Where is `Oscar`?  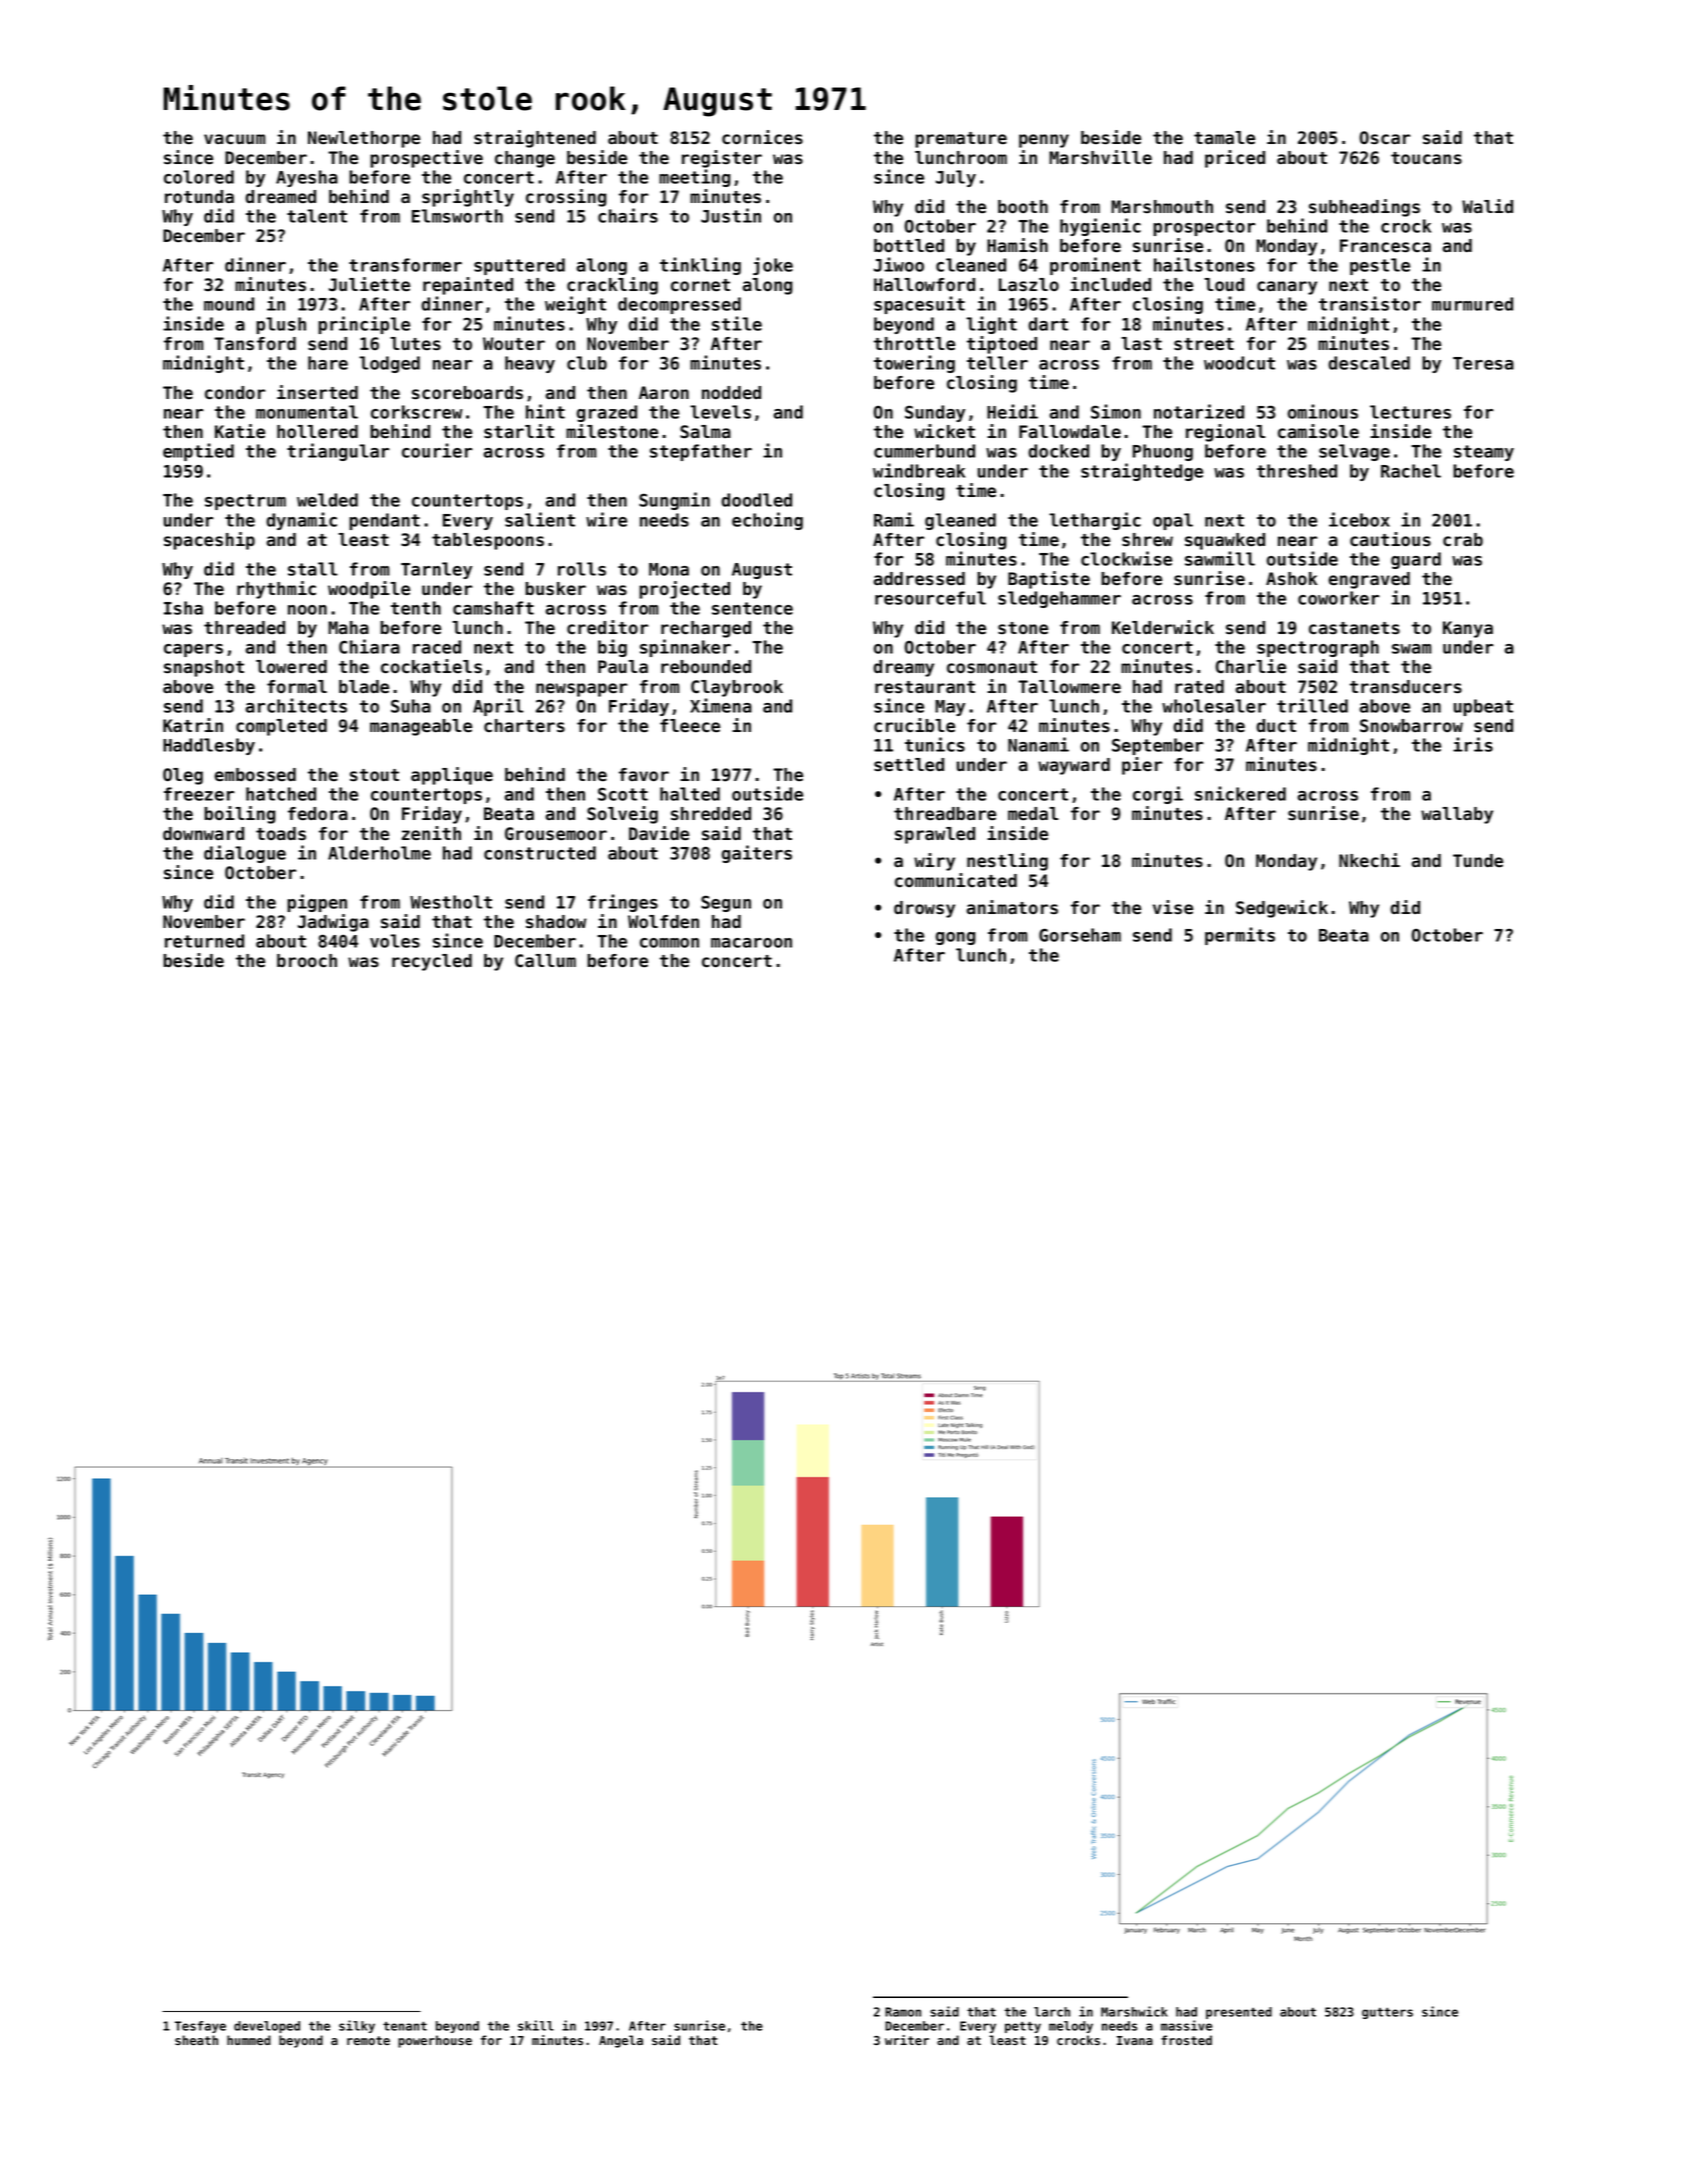
Oscar is located at coordinates (1385, 138).
